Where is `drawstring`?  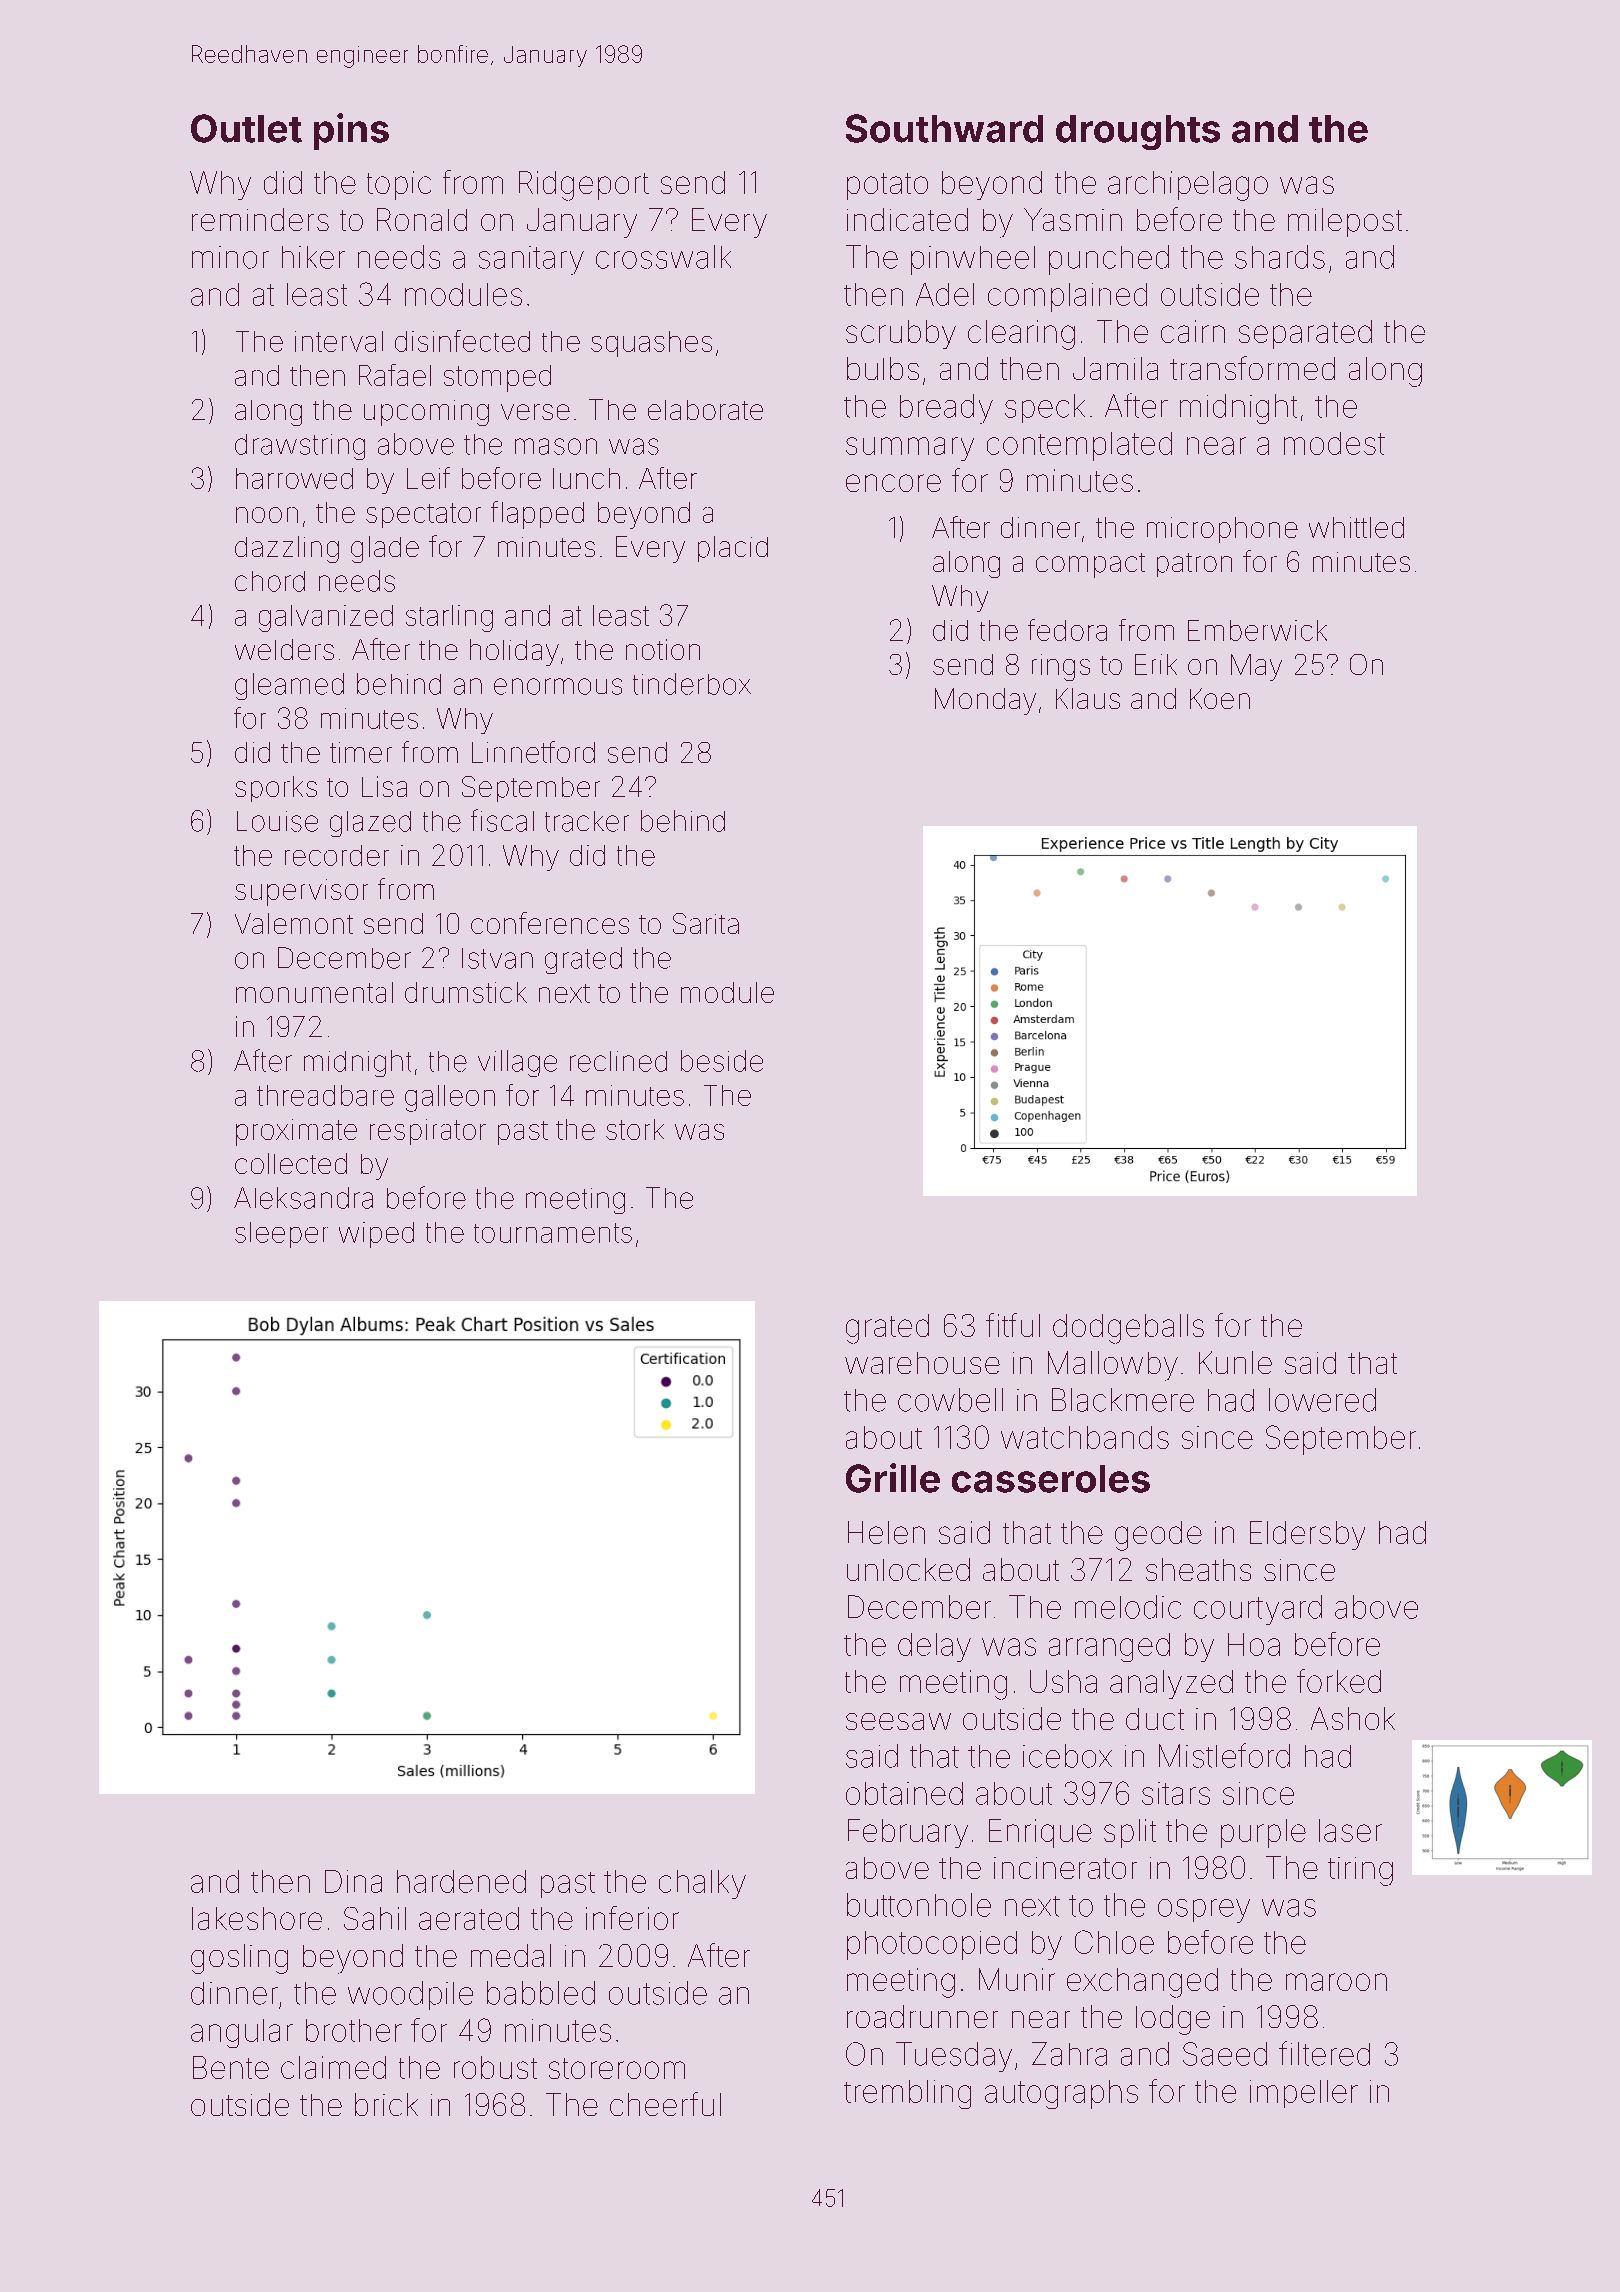 drawstring is located at coordinates (300, 447).
